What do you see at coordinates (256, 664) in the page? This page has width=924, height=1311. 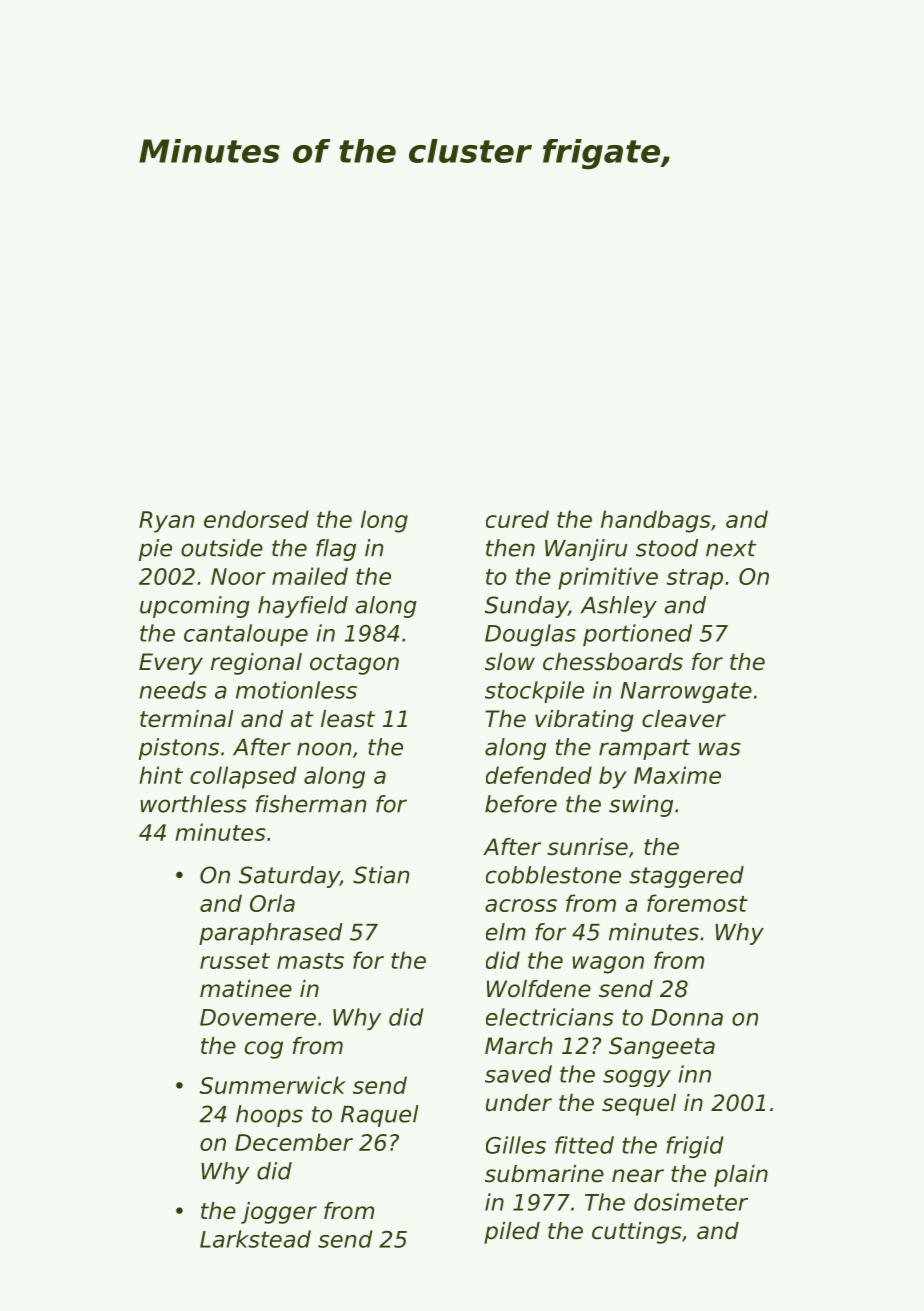 I see `regional` at bounding box center [256, 664].
